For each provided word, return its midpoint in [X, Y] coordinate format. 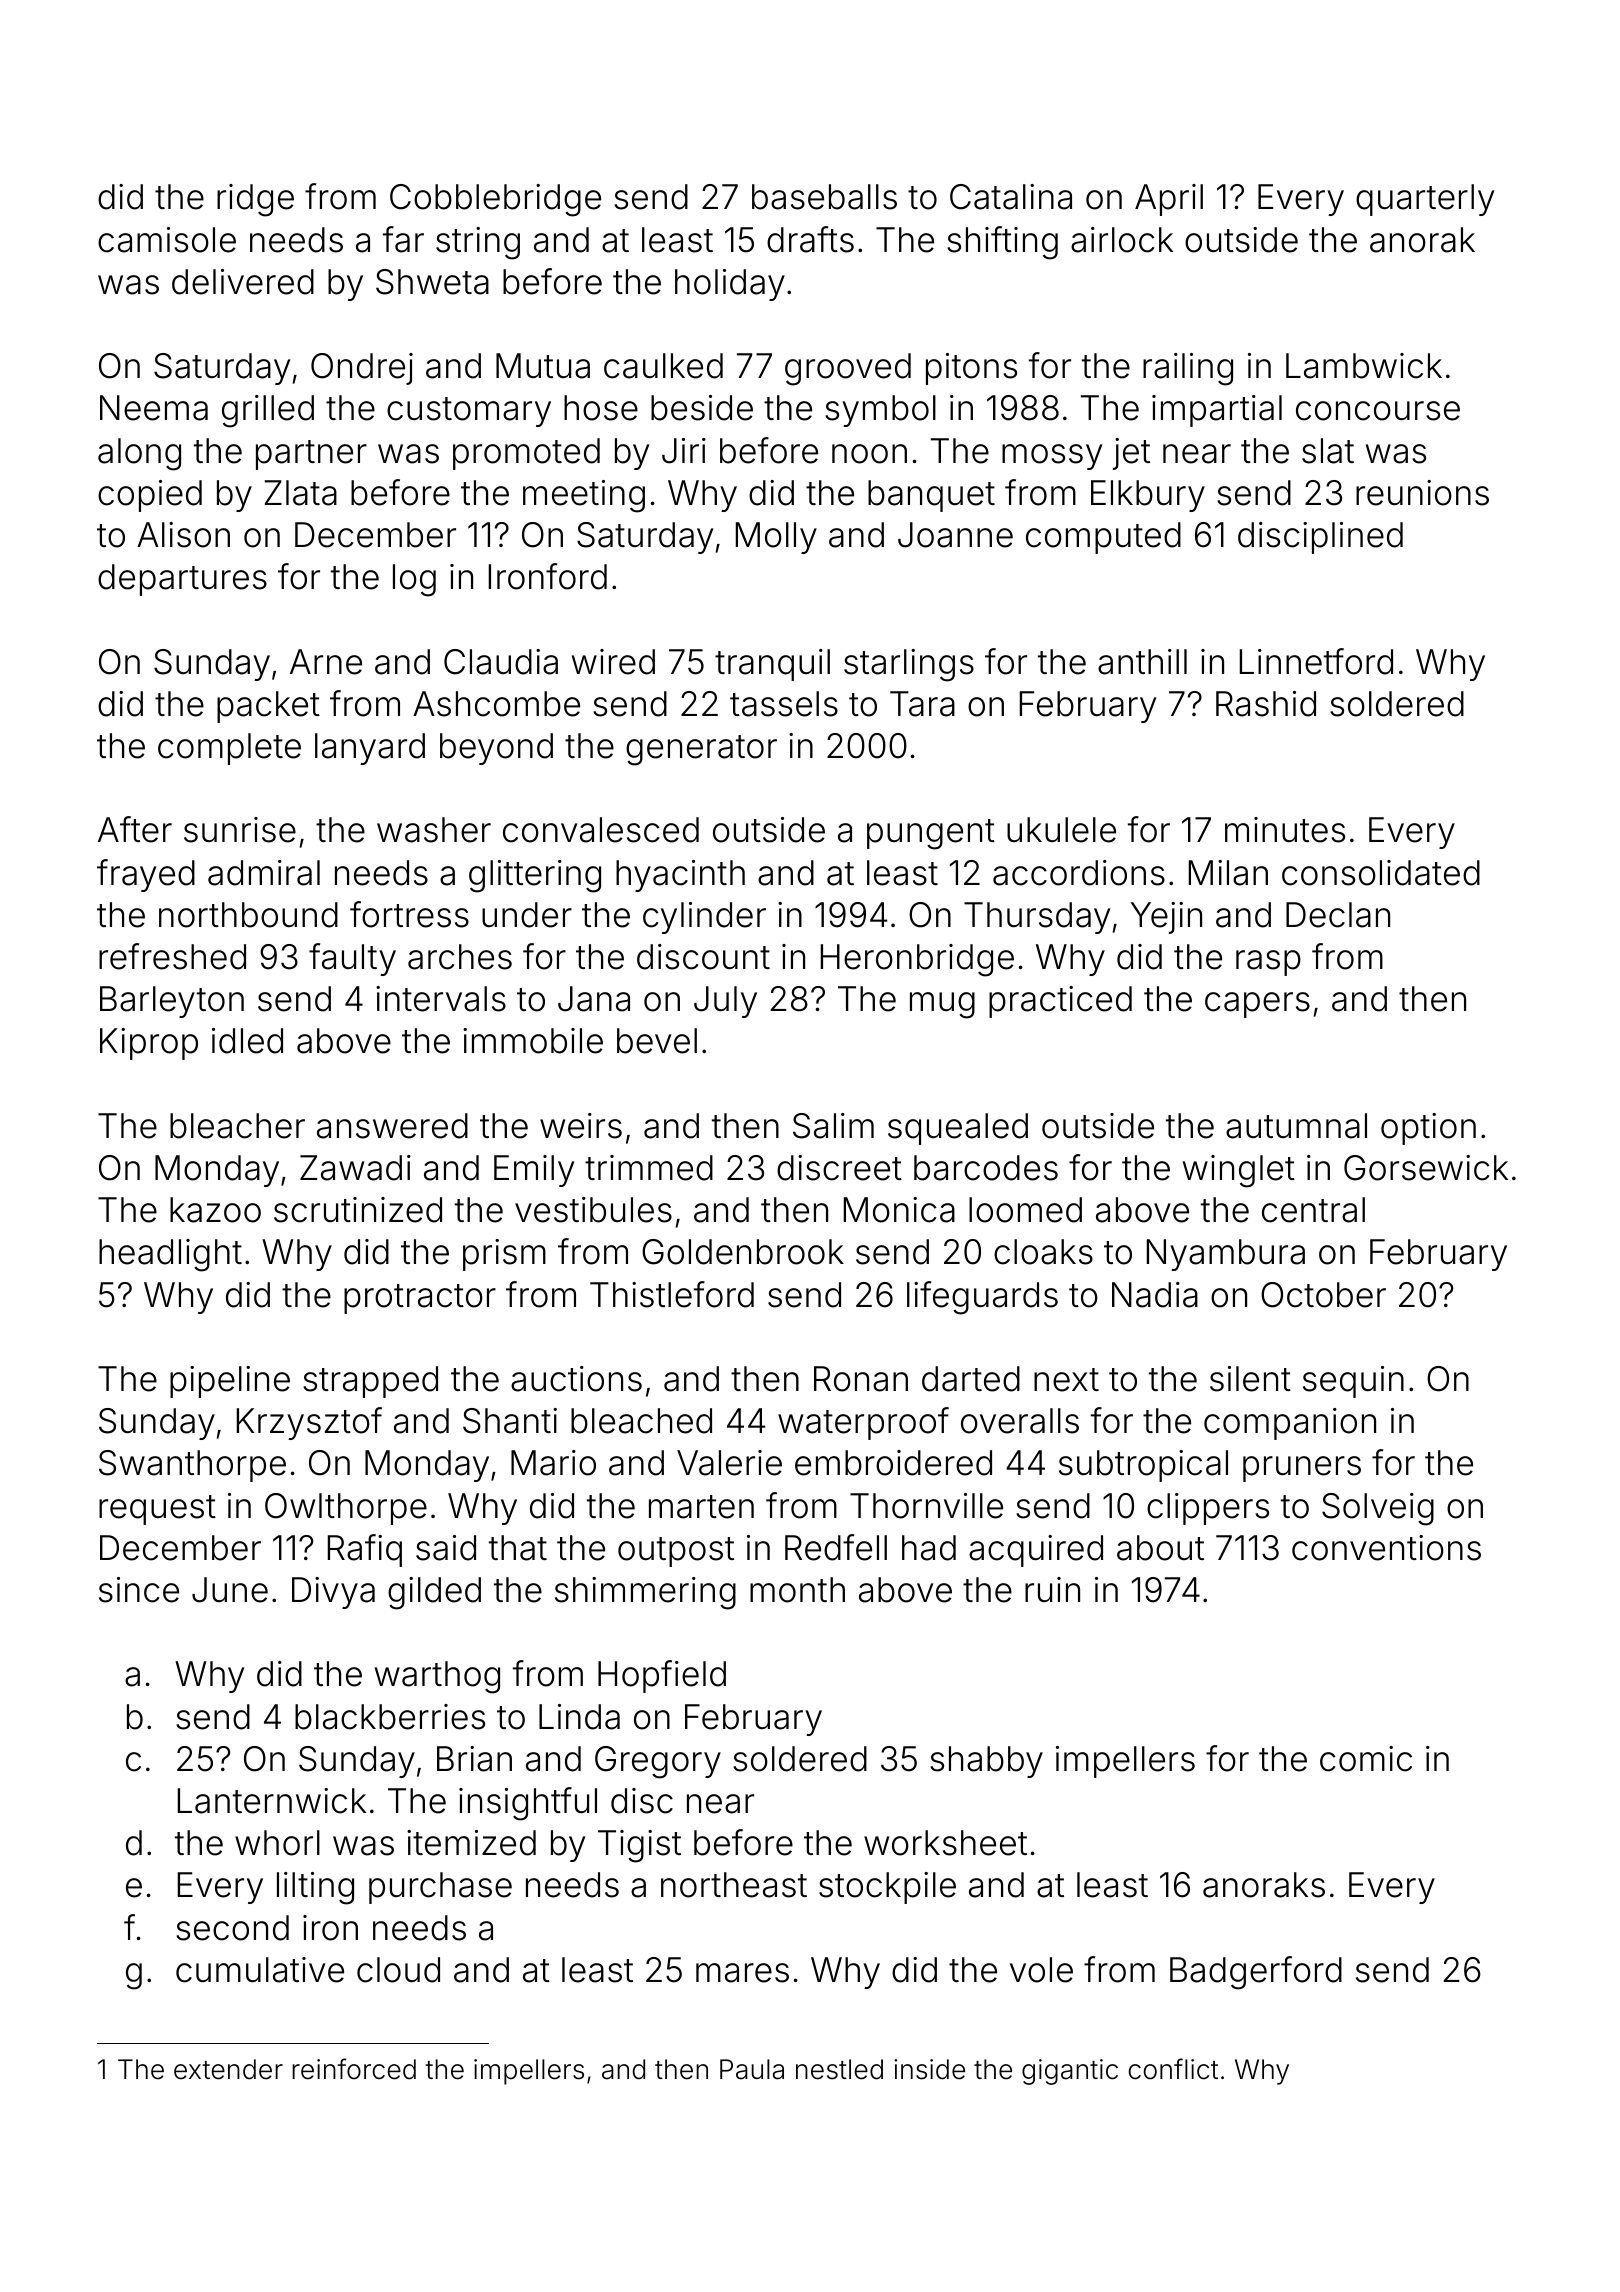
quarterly [1425, 200]
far [403, 239]
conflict [1173, 2069]
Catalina [1011, 197]
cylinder [704, 918]
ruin [1052, 1589]
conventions [1386, 1548]
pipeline [230, 1382]
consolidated [1381, 873]
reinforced [354, 2069]
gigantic [1070, 2072]
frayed [146, 875]
